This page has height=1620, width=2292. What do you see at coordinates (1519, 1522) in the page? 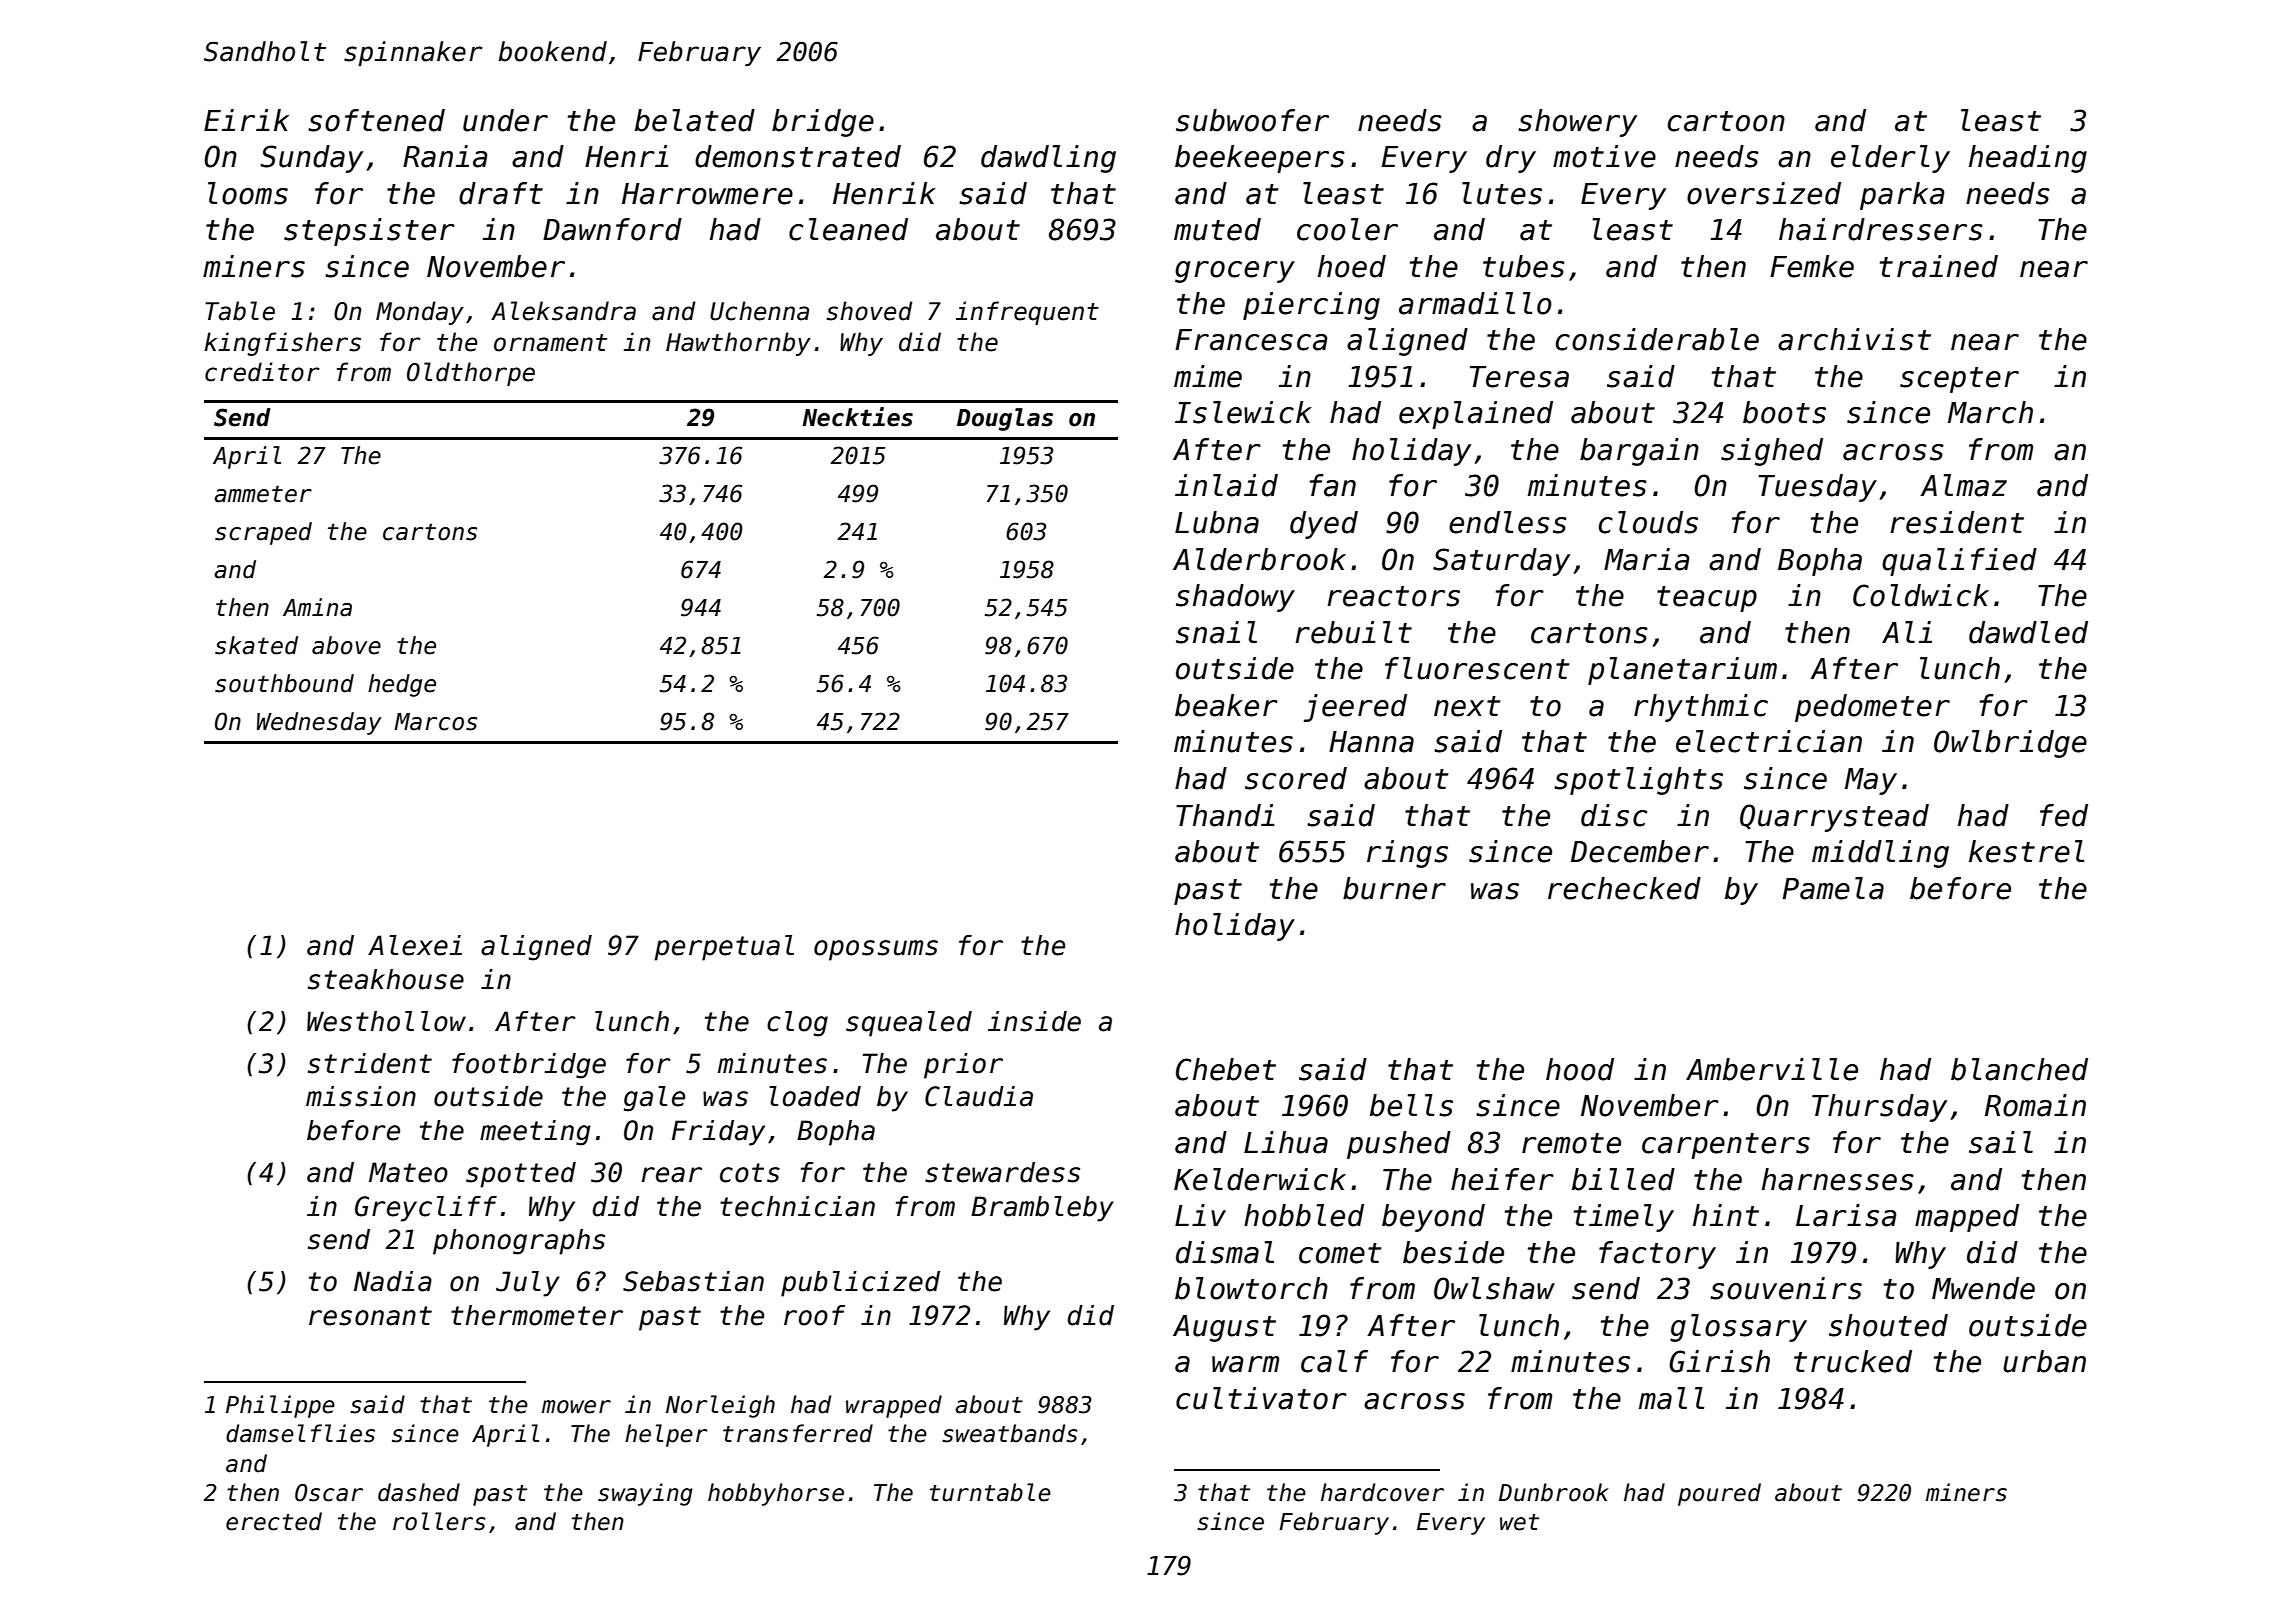
I see `wet` at bounding box center [1519, 1522].
